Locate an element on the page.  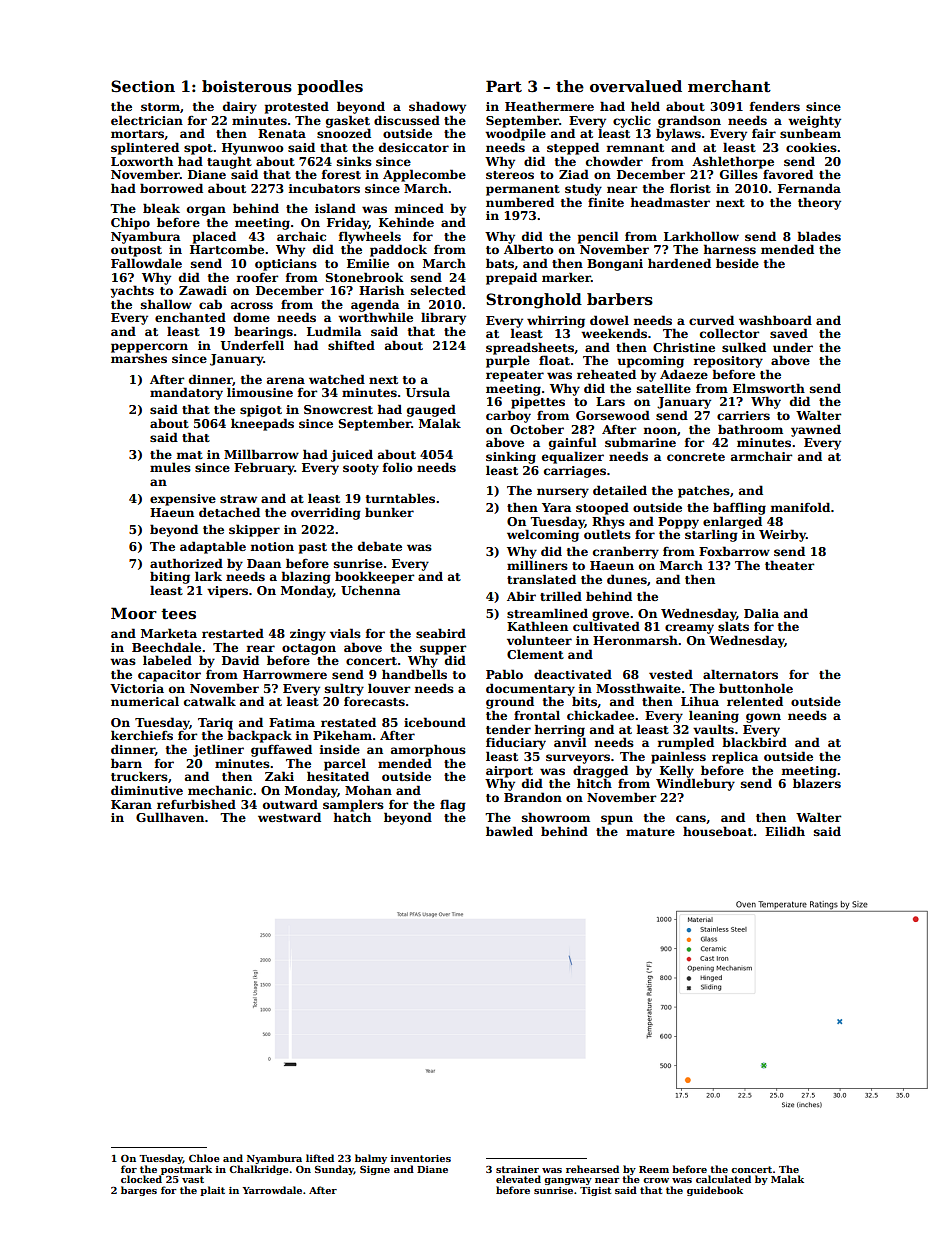
folio is located at coordinates (398, 467).
